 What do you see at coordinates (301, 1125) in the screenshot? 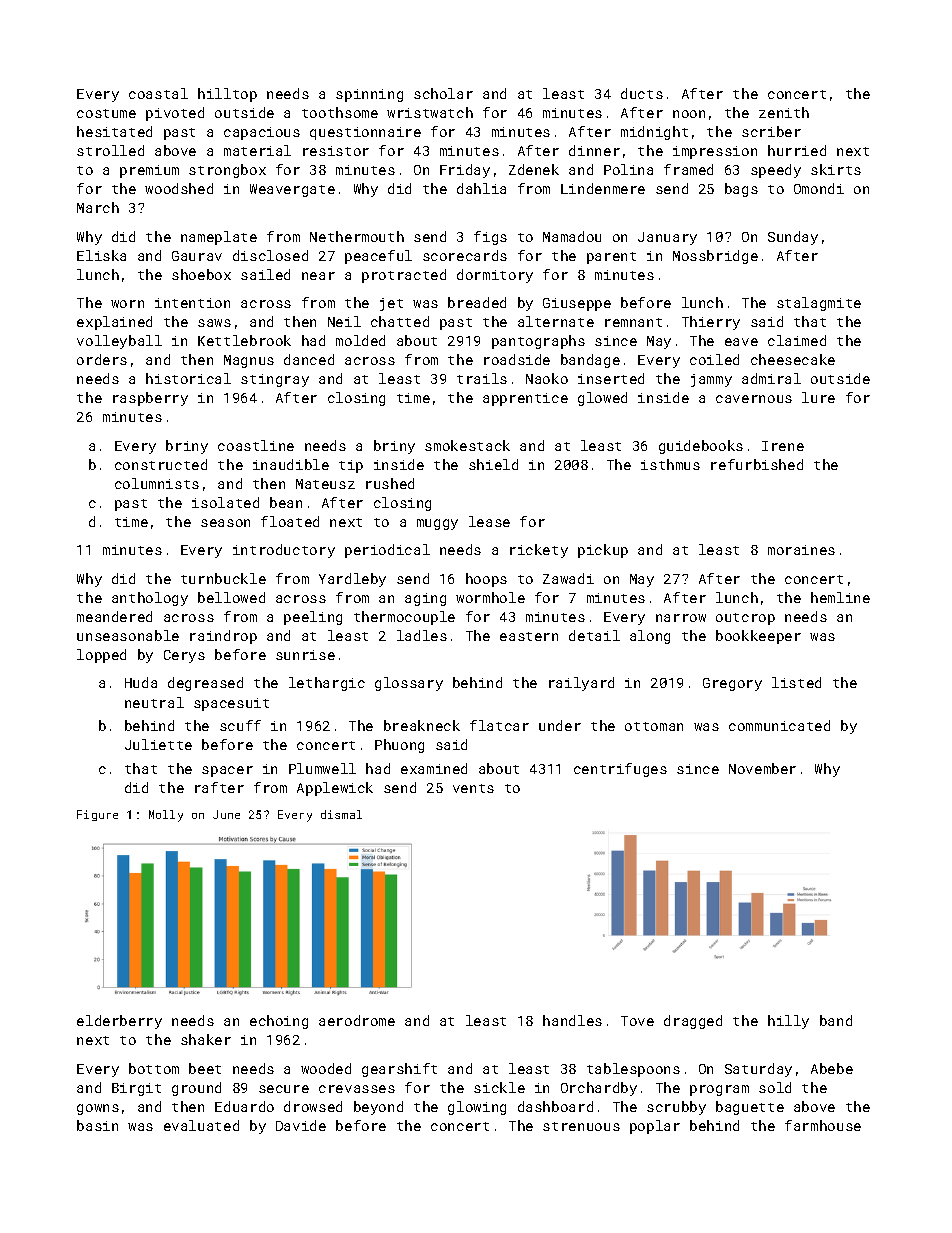
I see `Davide` at bounding box center [301, 1125].
